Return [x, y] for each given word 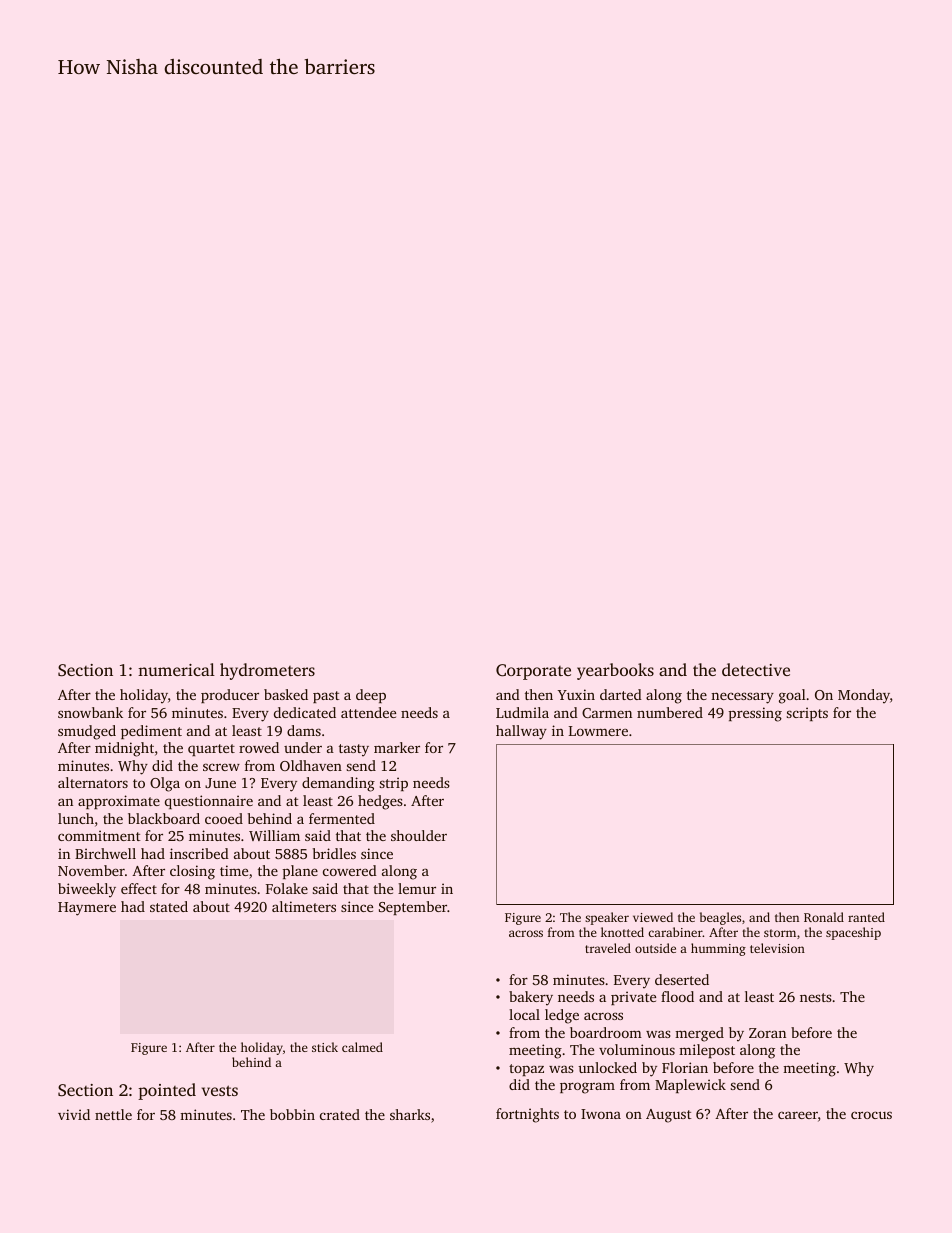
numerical [176, 669]
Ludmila [522, 712]
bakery [531, 998]
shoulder [419, 835]
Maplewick [690, 1086]
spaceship [853, 933]
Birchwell [105, 853]
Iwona [601, 1114]
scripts [807, 714]
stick [325, 1047]
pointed [167, 1091]
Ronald [824, 917]
